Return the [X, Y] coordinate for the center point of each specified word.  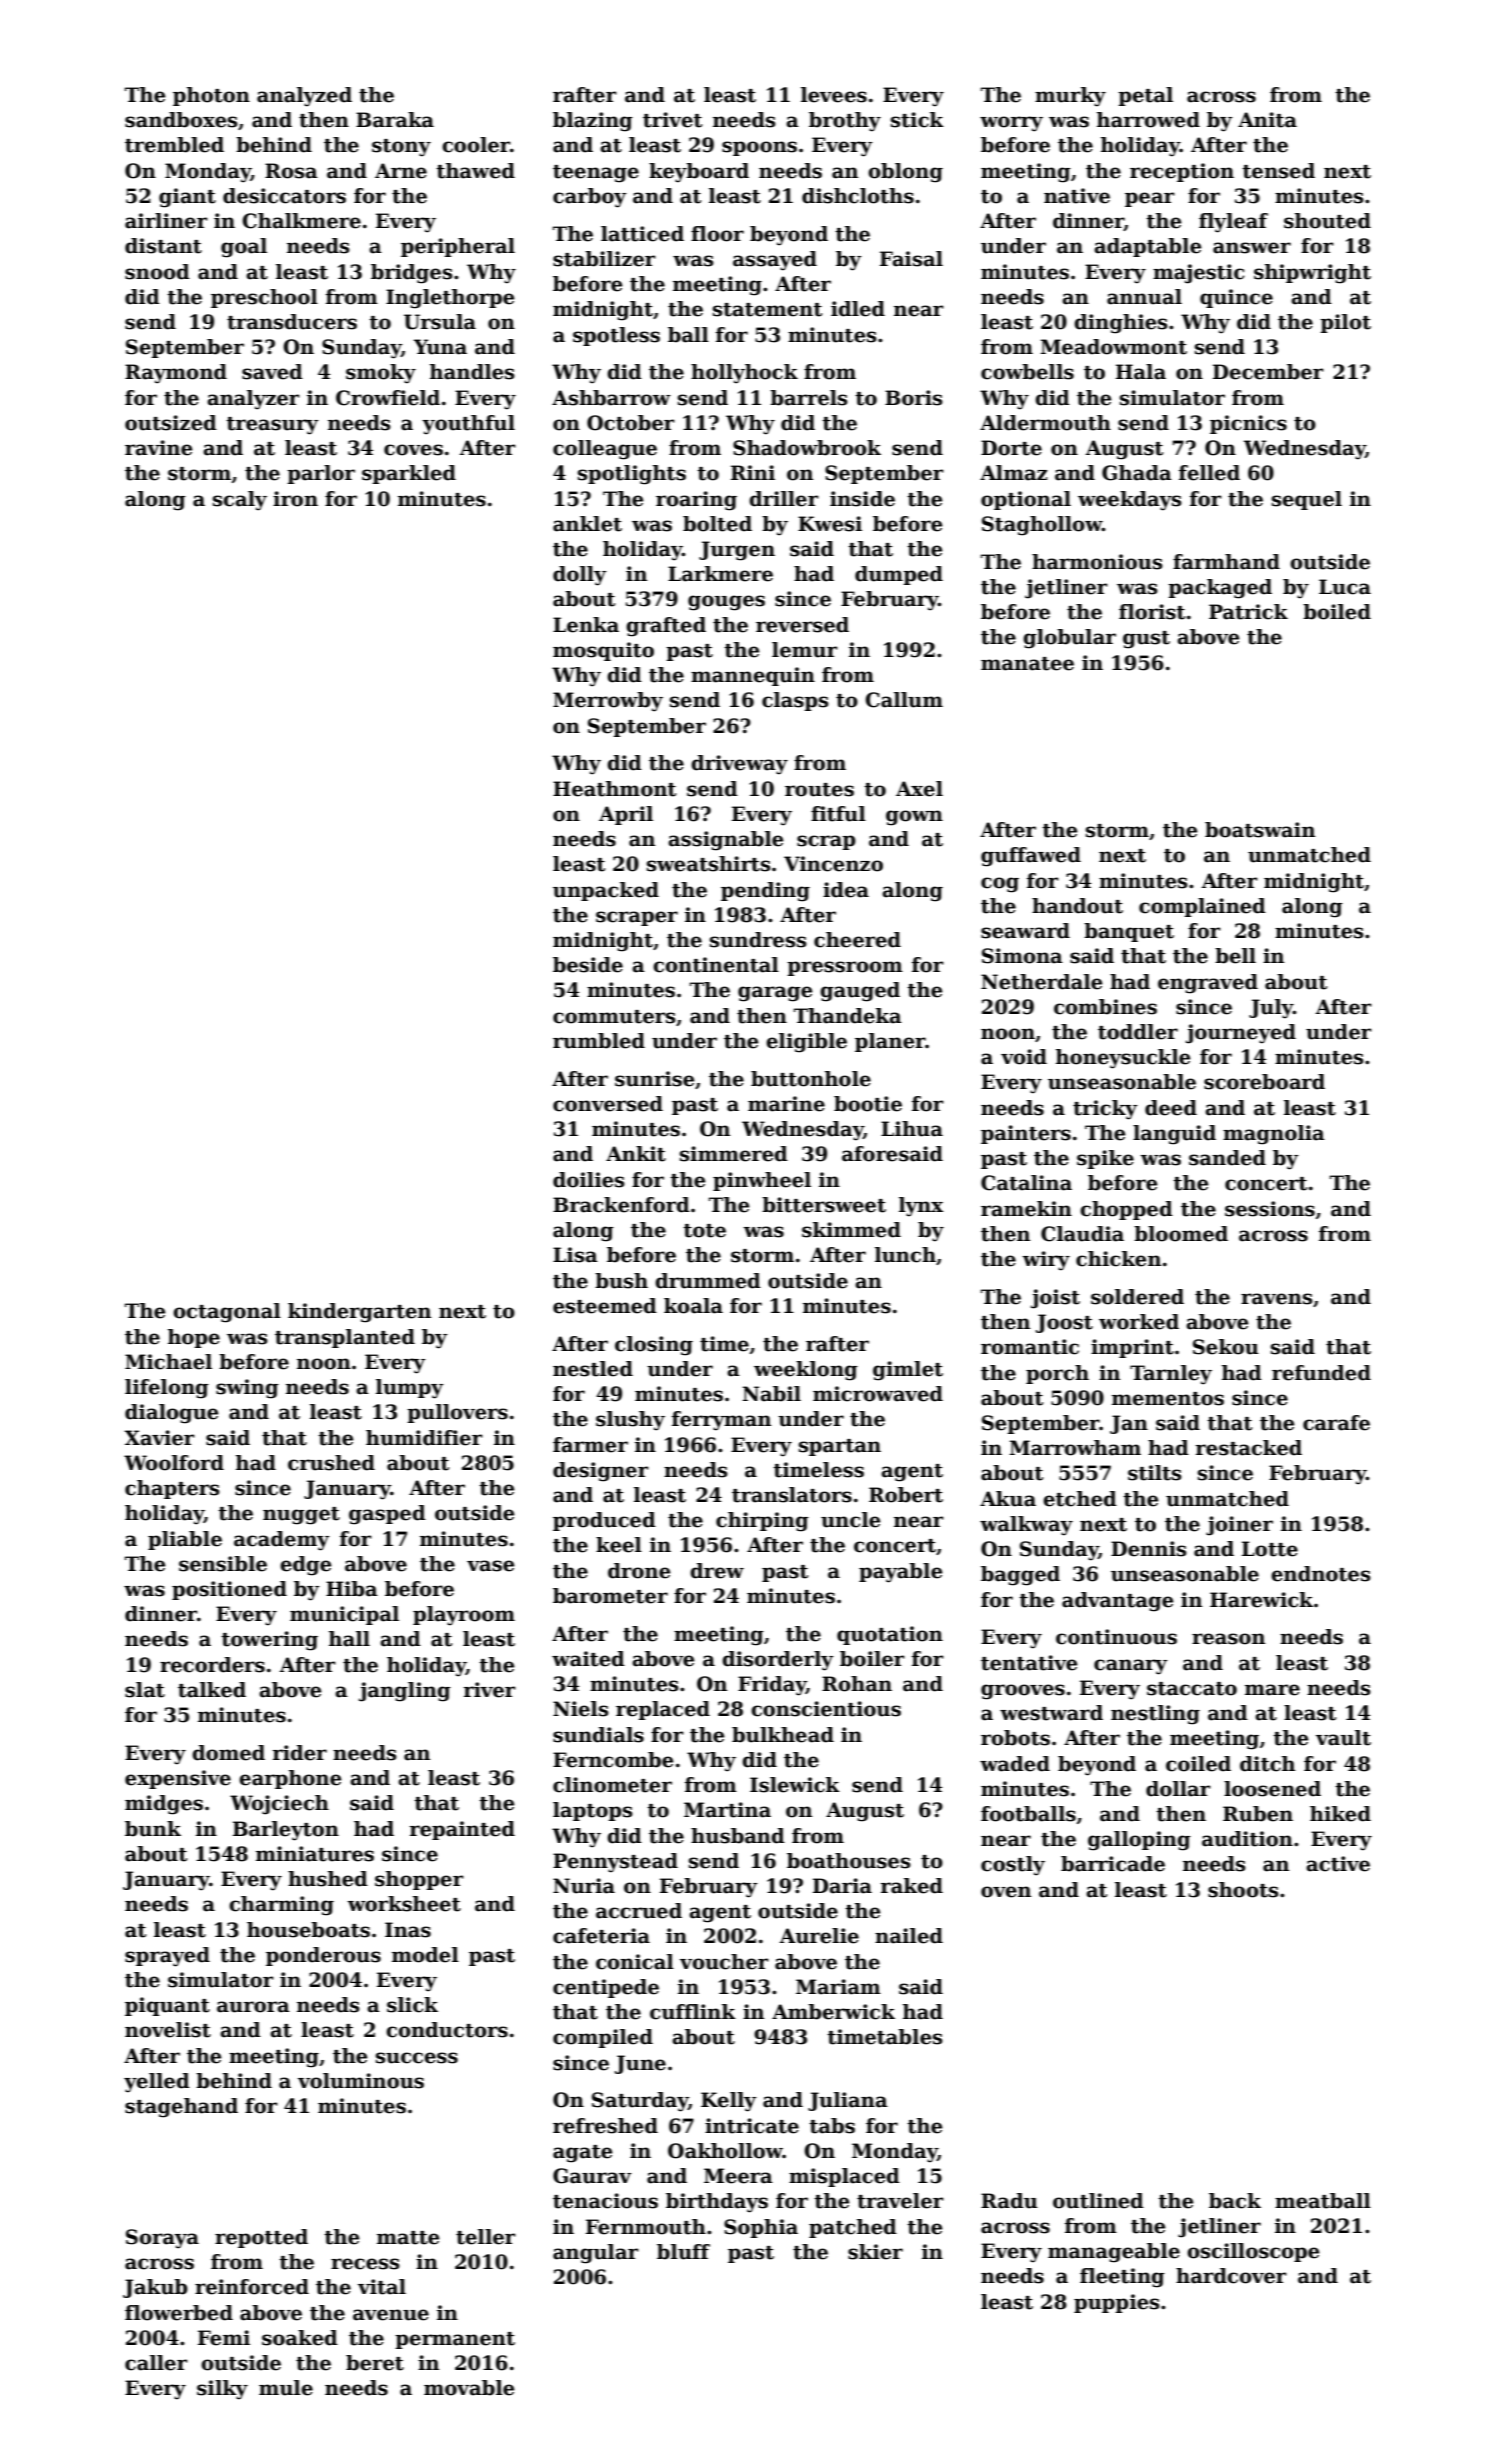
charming [281, 1906]
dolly [580, 576]
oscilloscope [1253, 2252]
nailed [909, 1936]
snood [157, 272]
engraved [1208, 984]
